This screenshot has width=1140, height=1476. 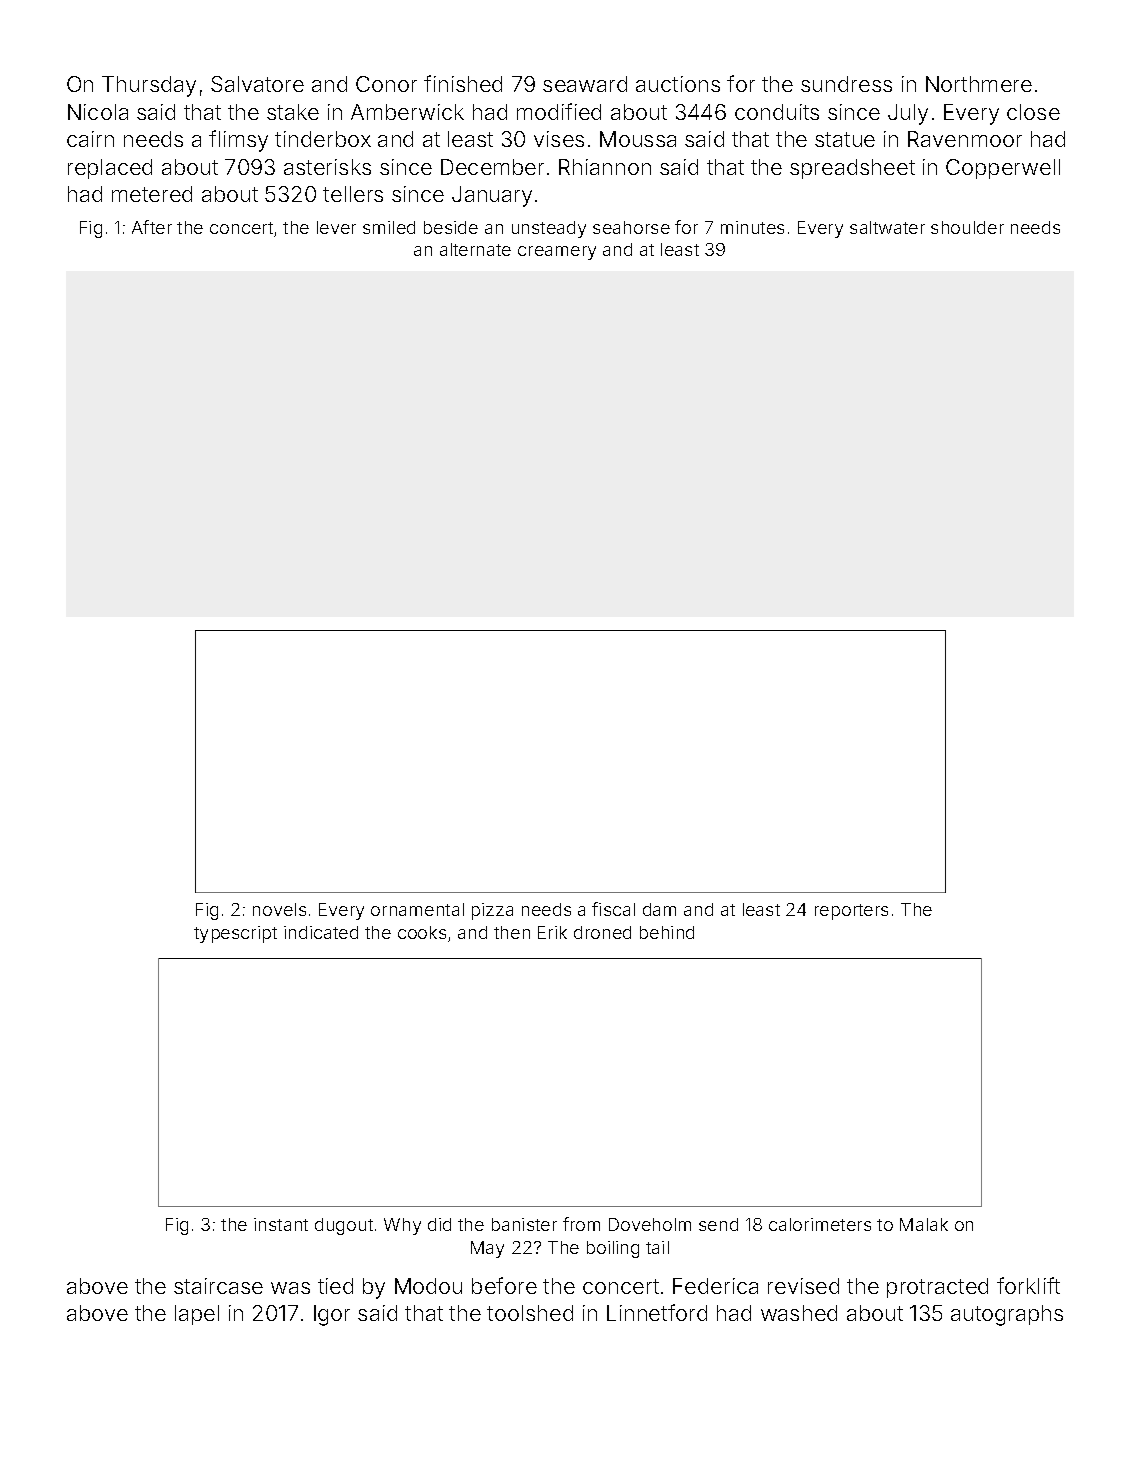 I want to click on Malak, so click(x=924, y=1224).
